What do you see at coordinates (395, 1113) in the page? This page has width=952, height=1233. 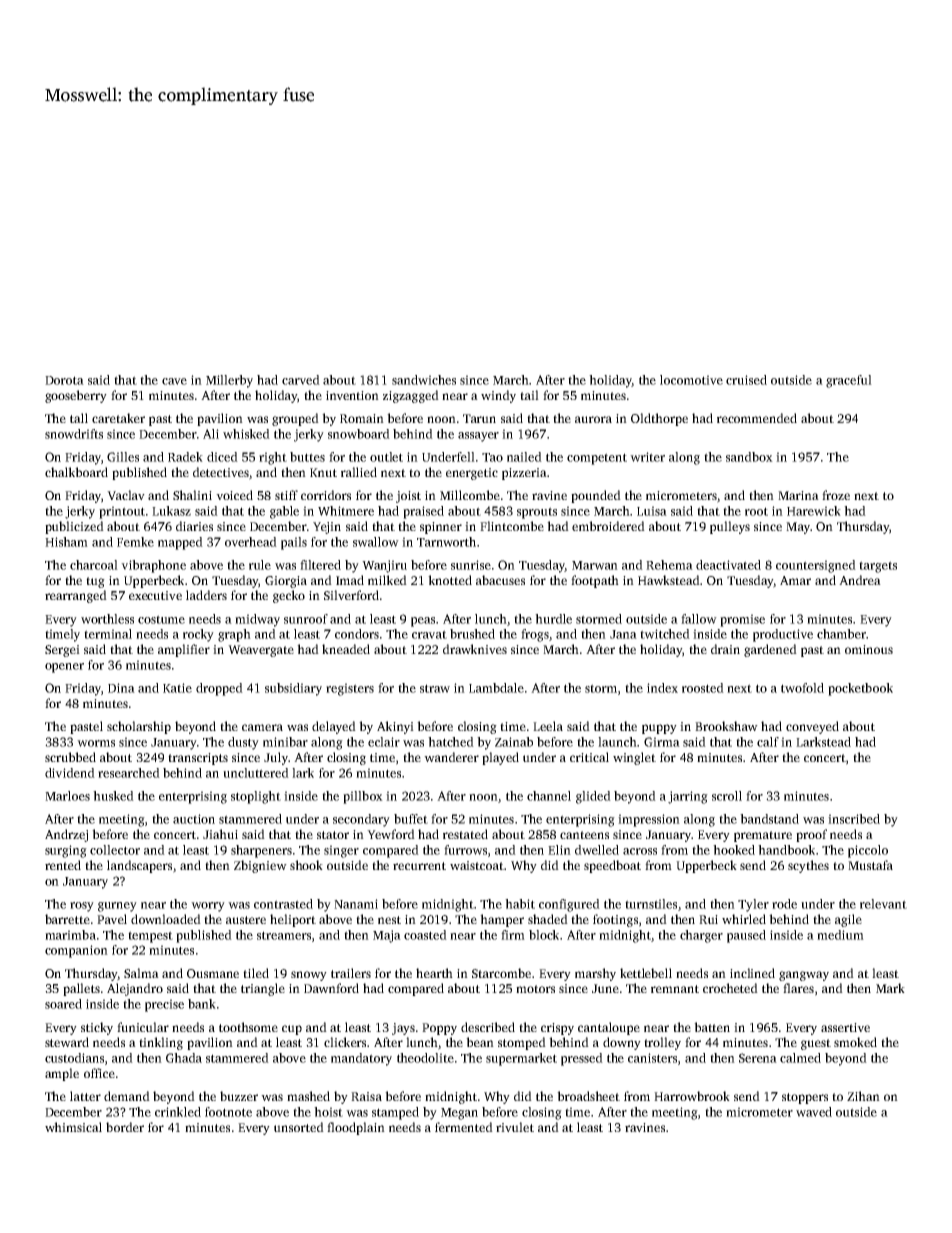 I see `stamped` at bounding box center [395, 1113].
